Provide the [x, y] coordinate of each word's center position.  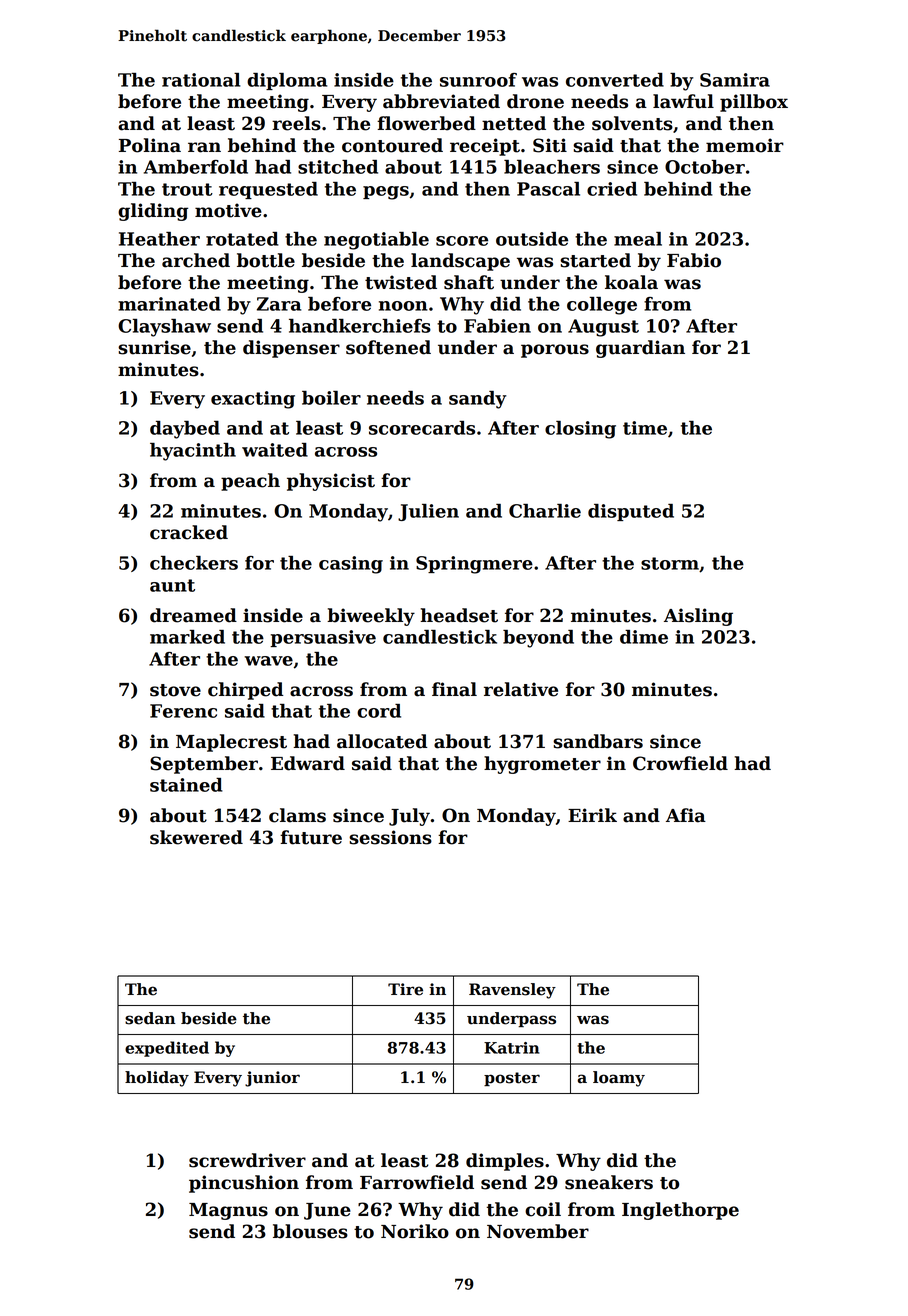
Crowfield [680, 763]
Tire [405, 989]
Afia [686, 815]
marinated [169, 304]
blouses [310, 1231]
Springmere [474, 565]
